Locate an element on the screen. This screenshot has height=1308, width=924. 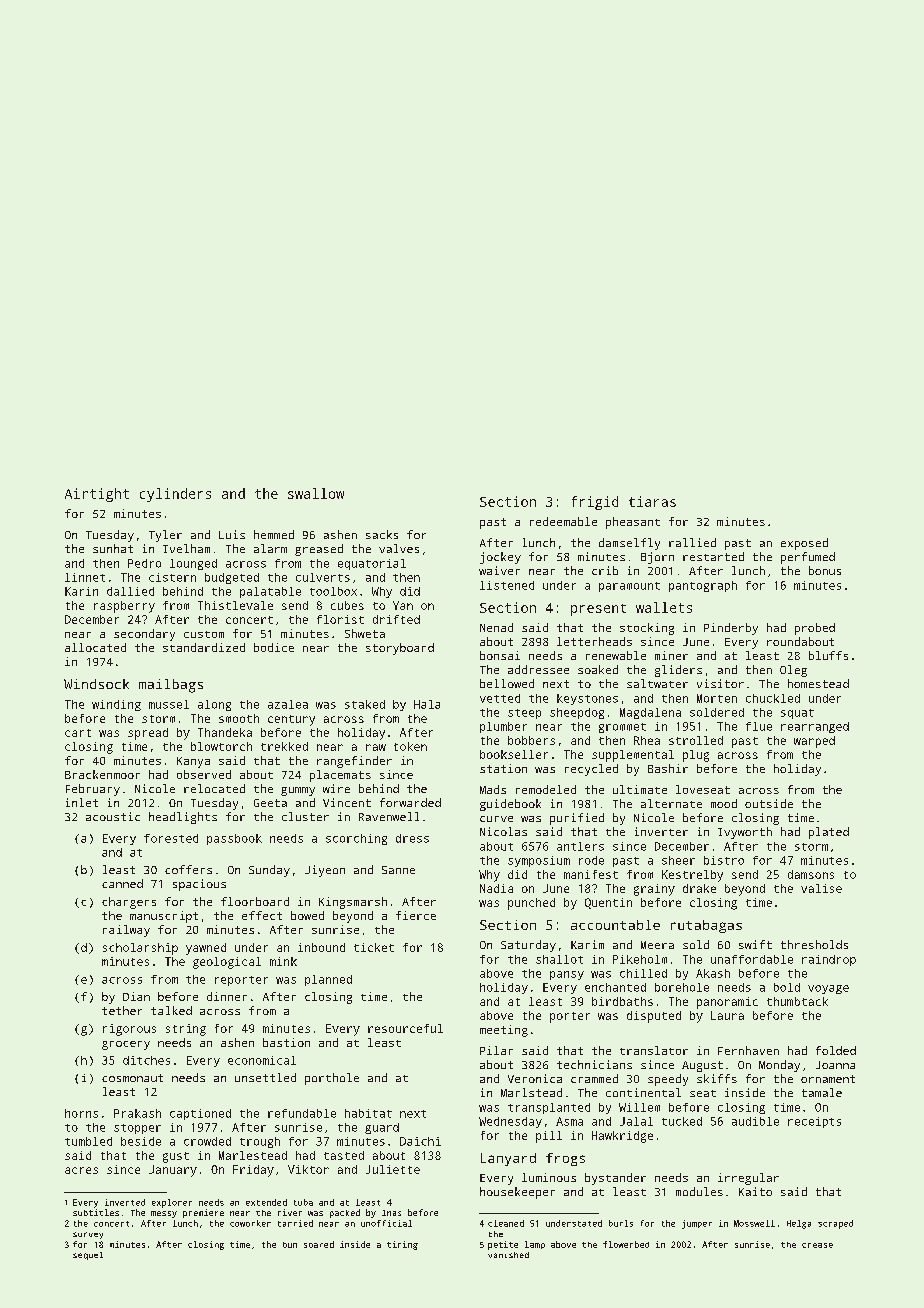
sequel is located at coordinates (88, 1256).
